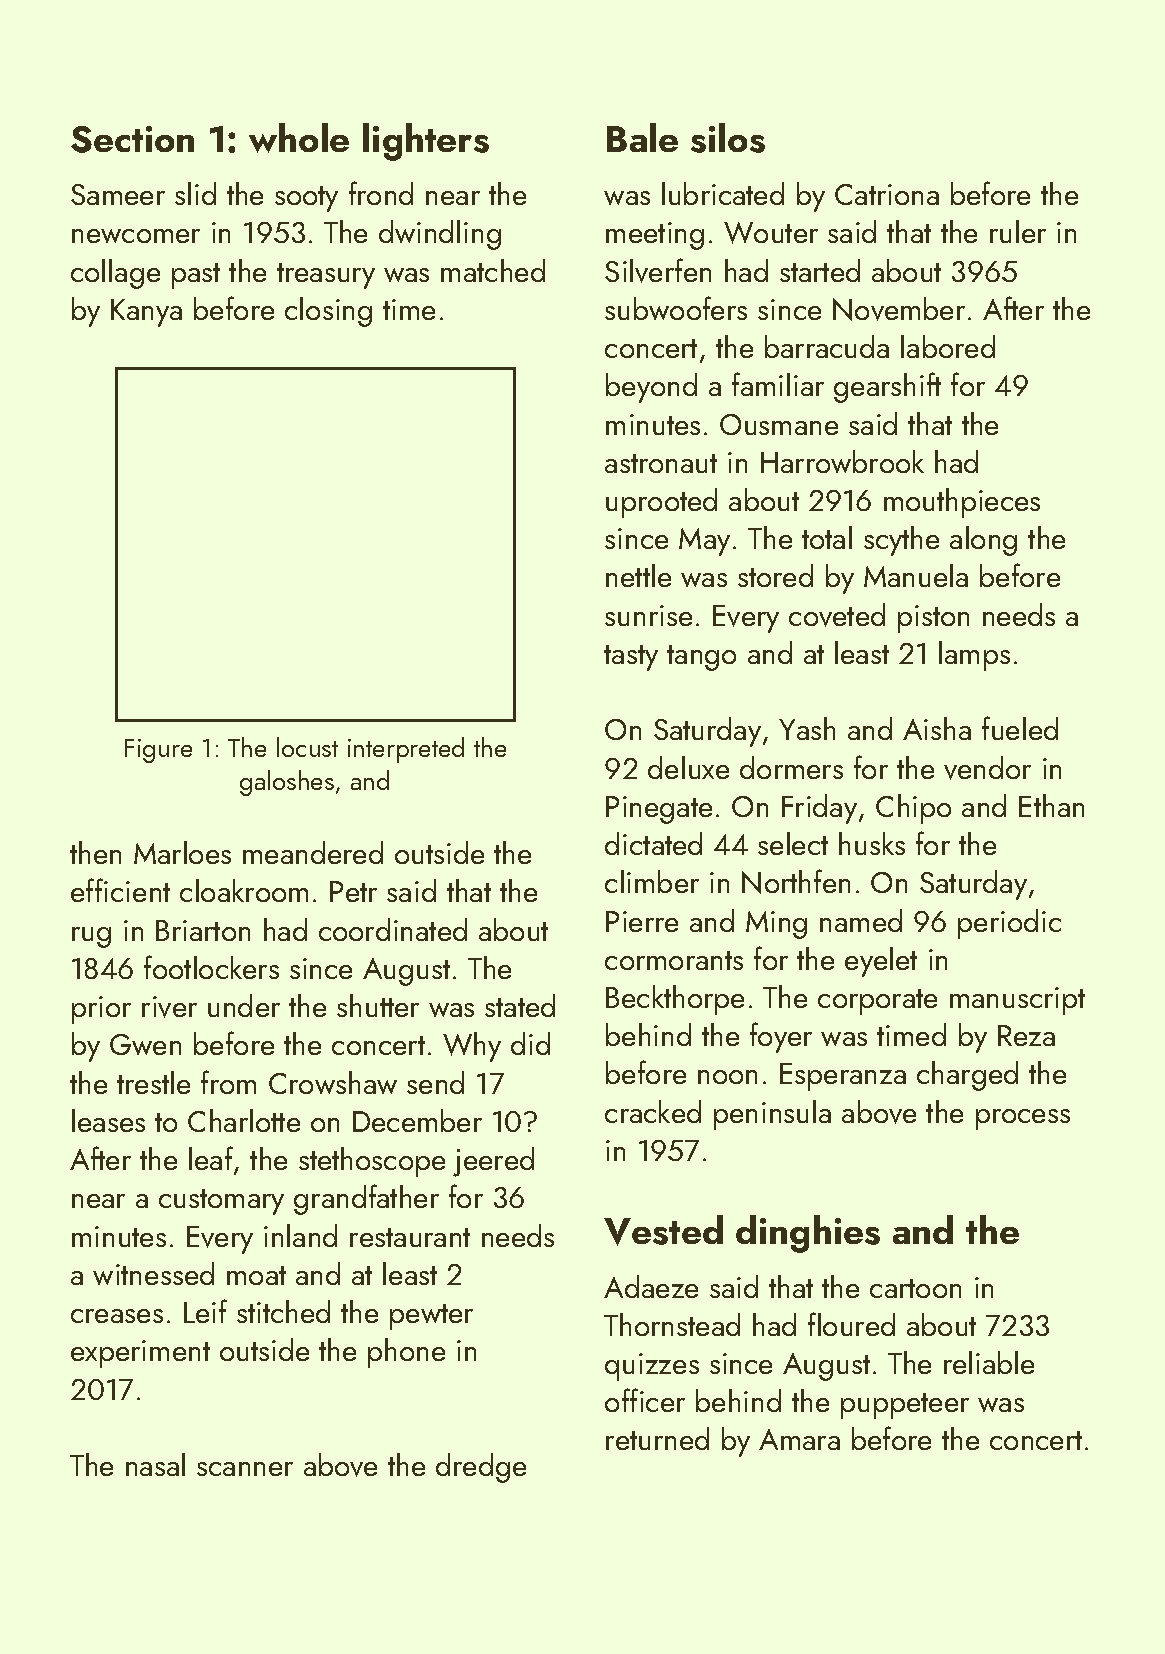 The height and width of the document is (1654, 1165). I want to click on efficient, so click(120, 890).
